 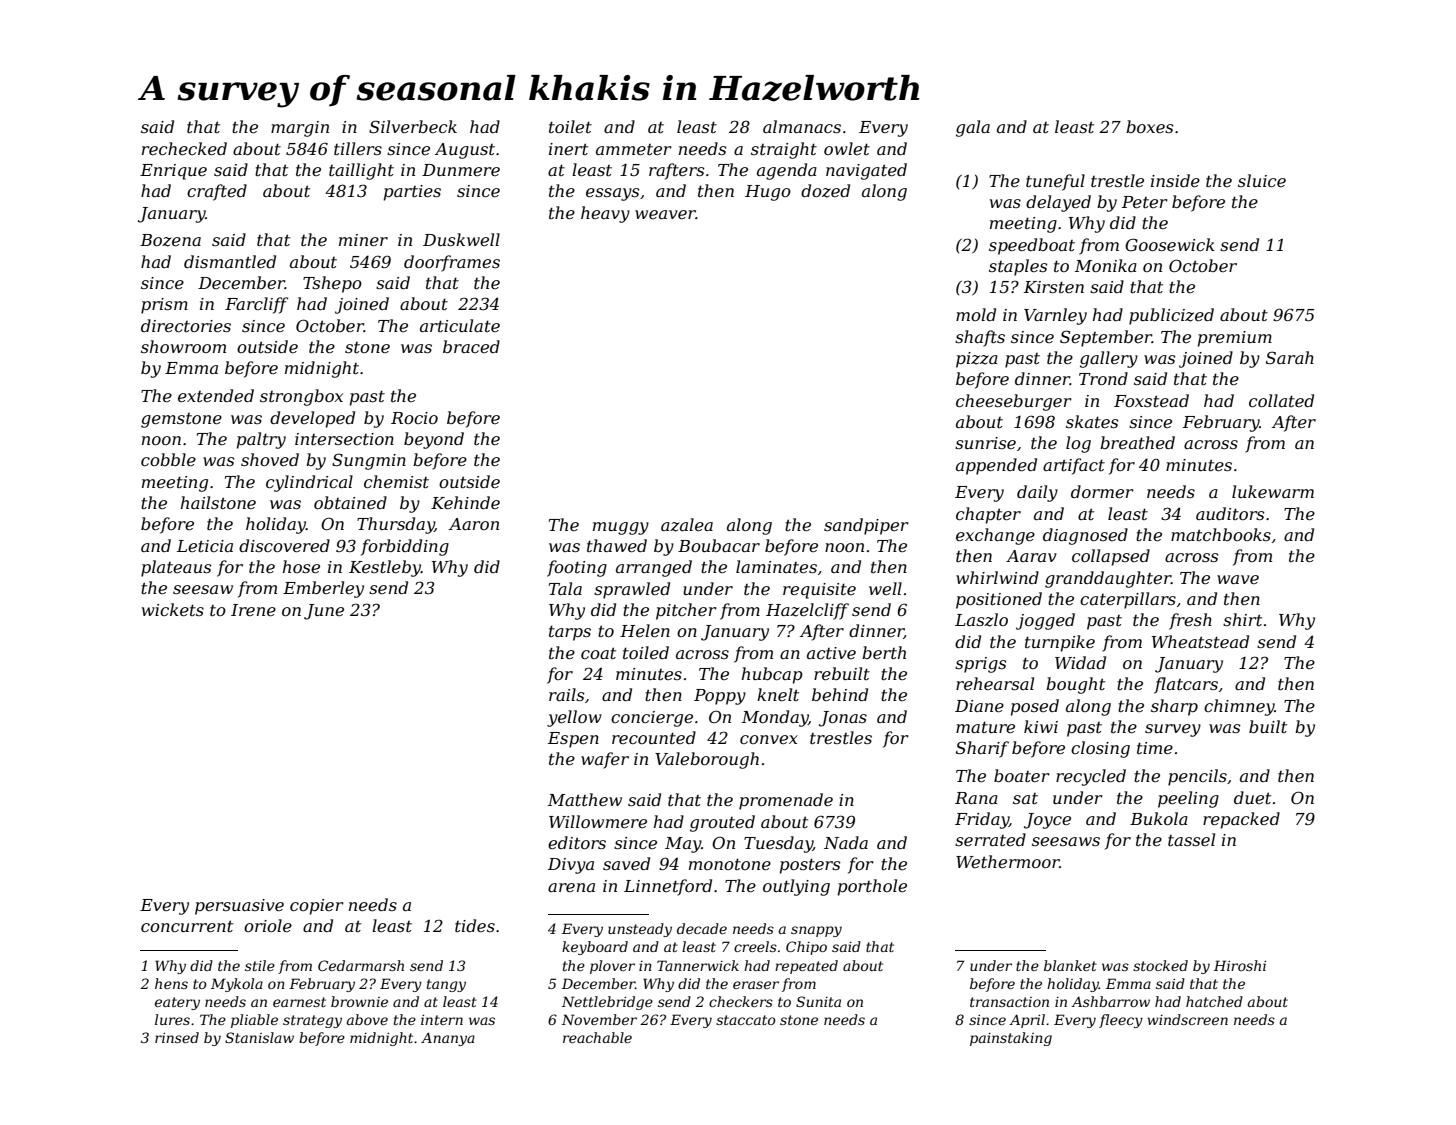 I want to click on lures, so click(x=172, y=1019).
